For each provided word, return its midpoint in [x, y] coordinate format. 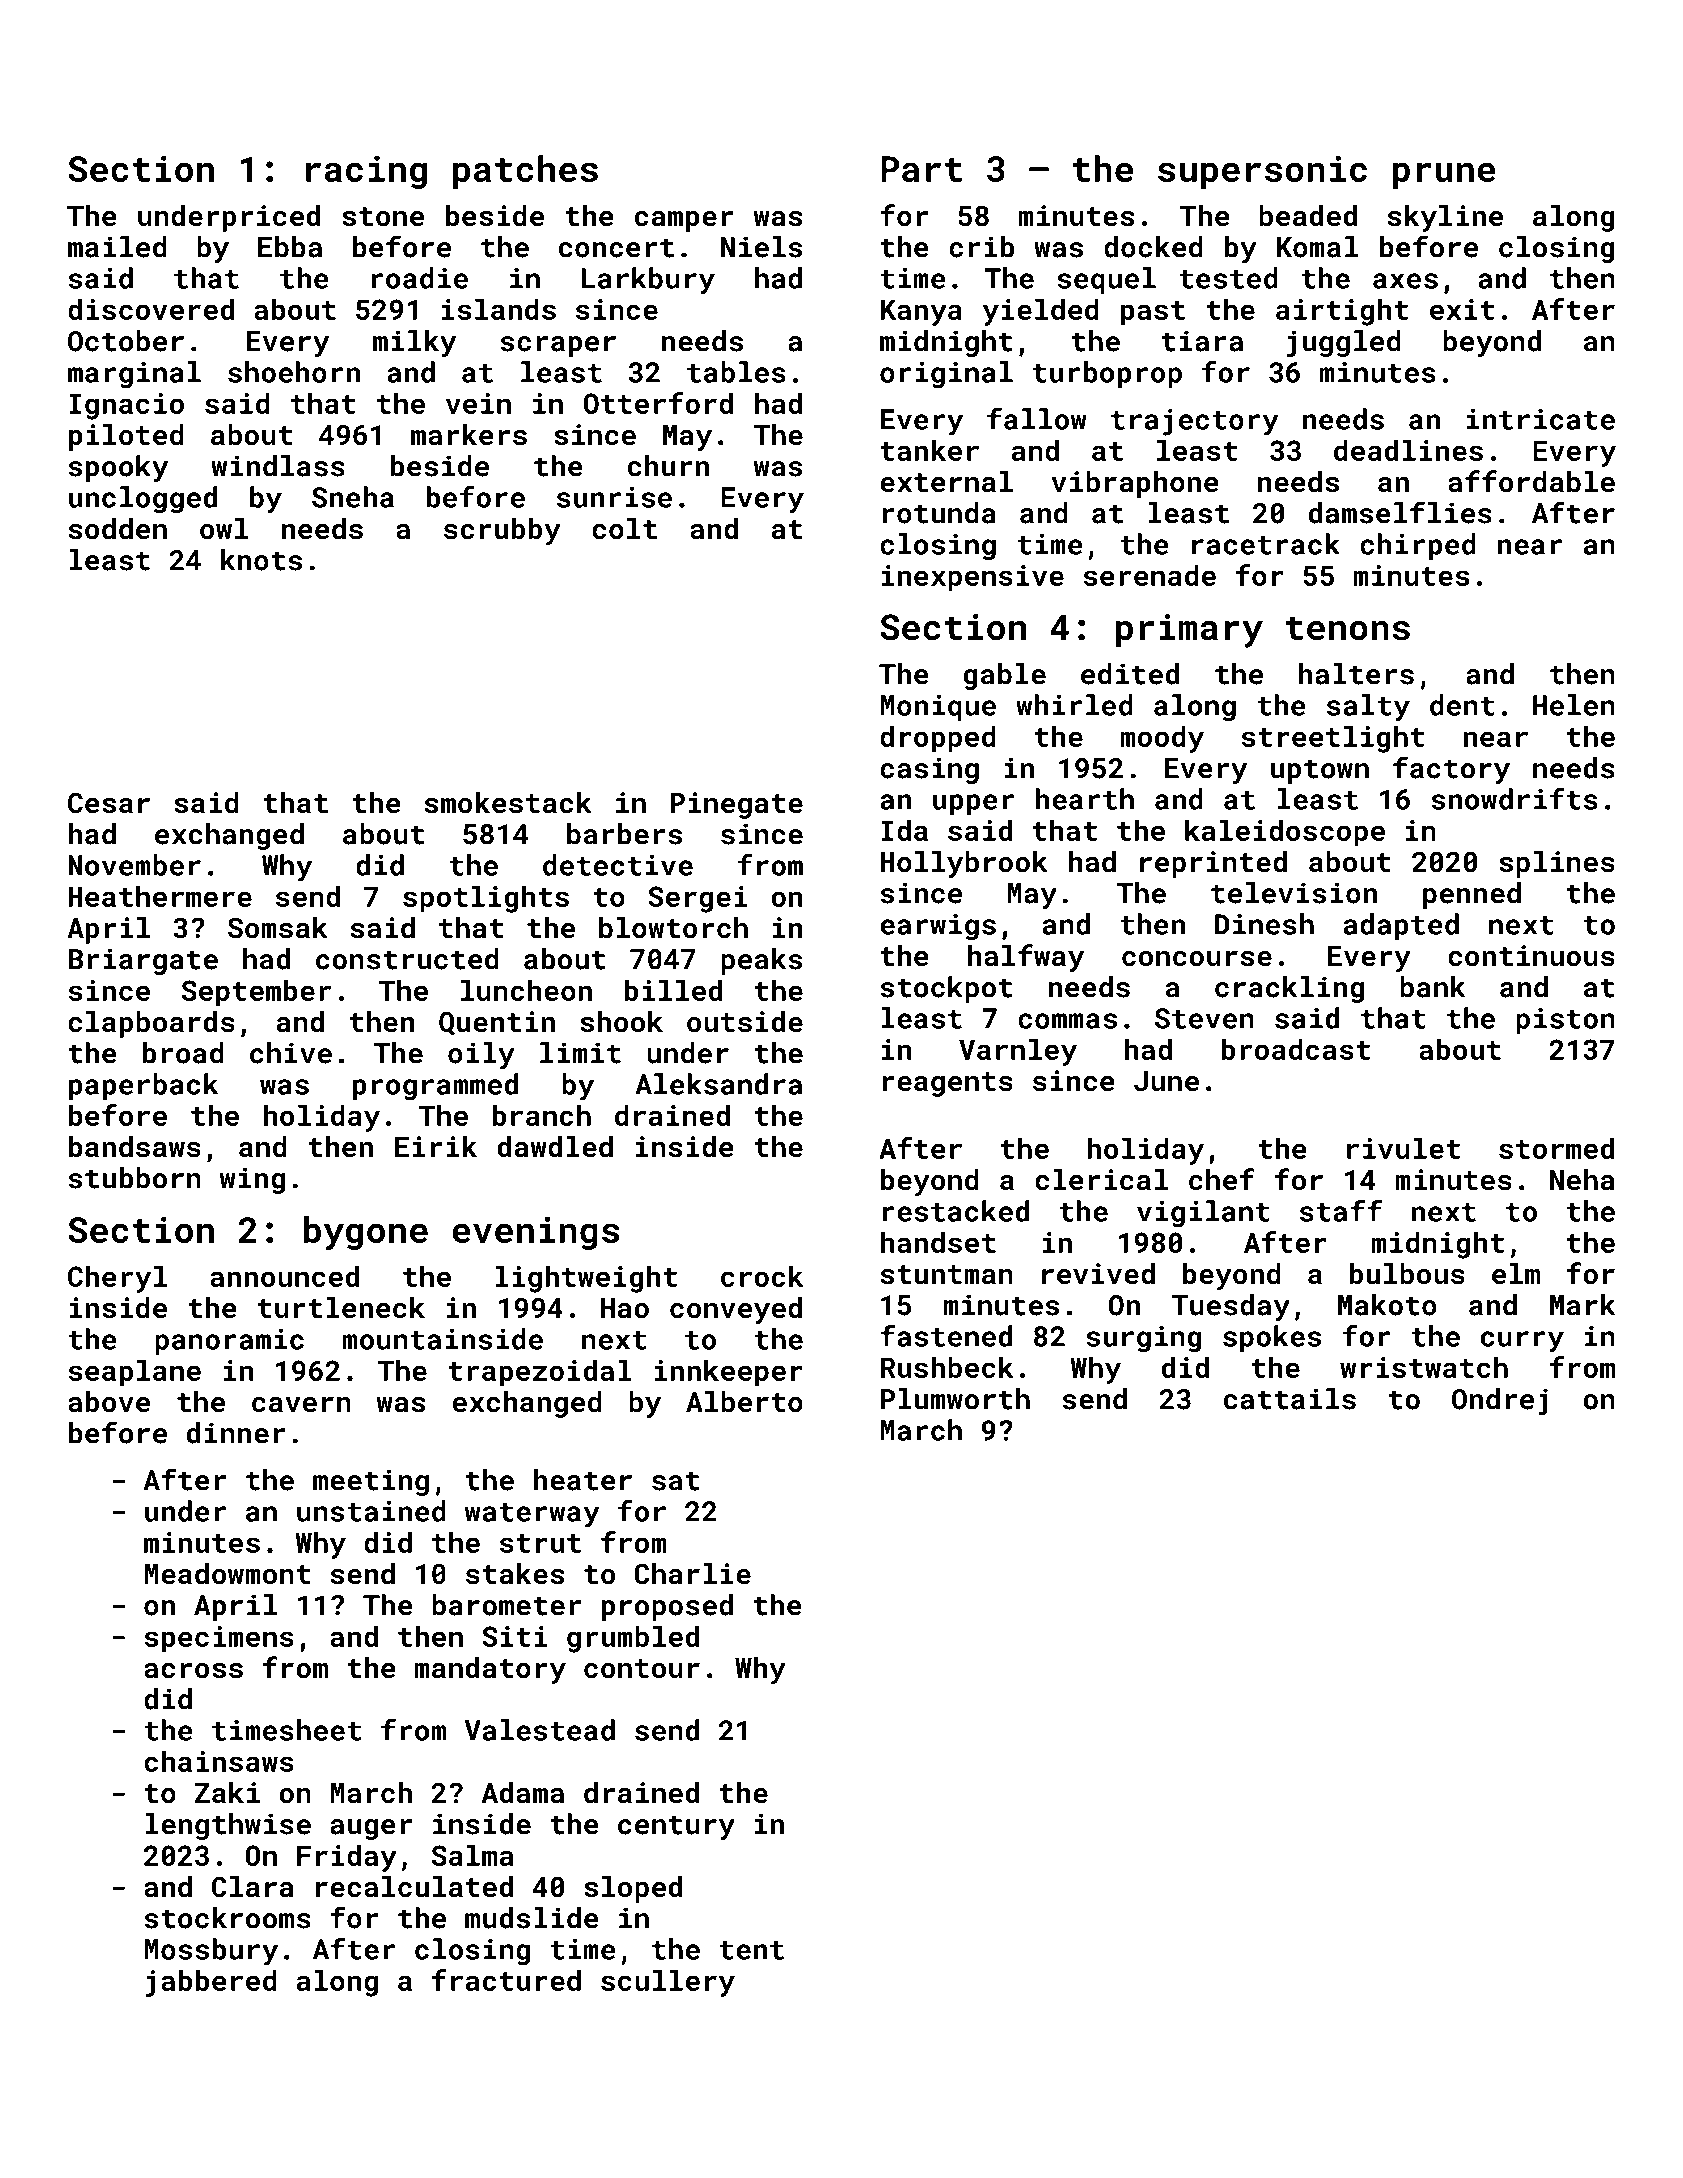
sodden [118, 529]
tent [751, 1950]
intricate [1540, 419]
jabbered [211, 1983]
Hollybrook [964, 864]
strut [540, 1543]
